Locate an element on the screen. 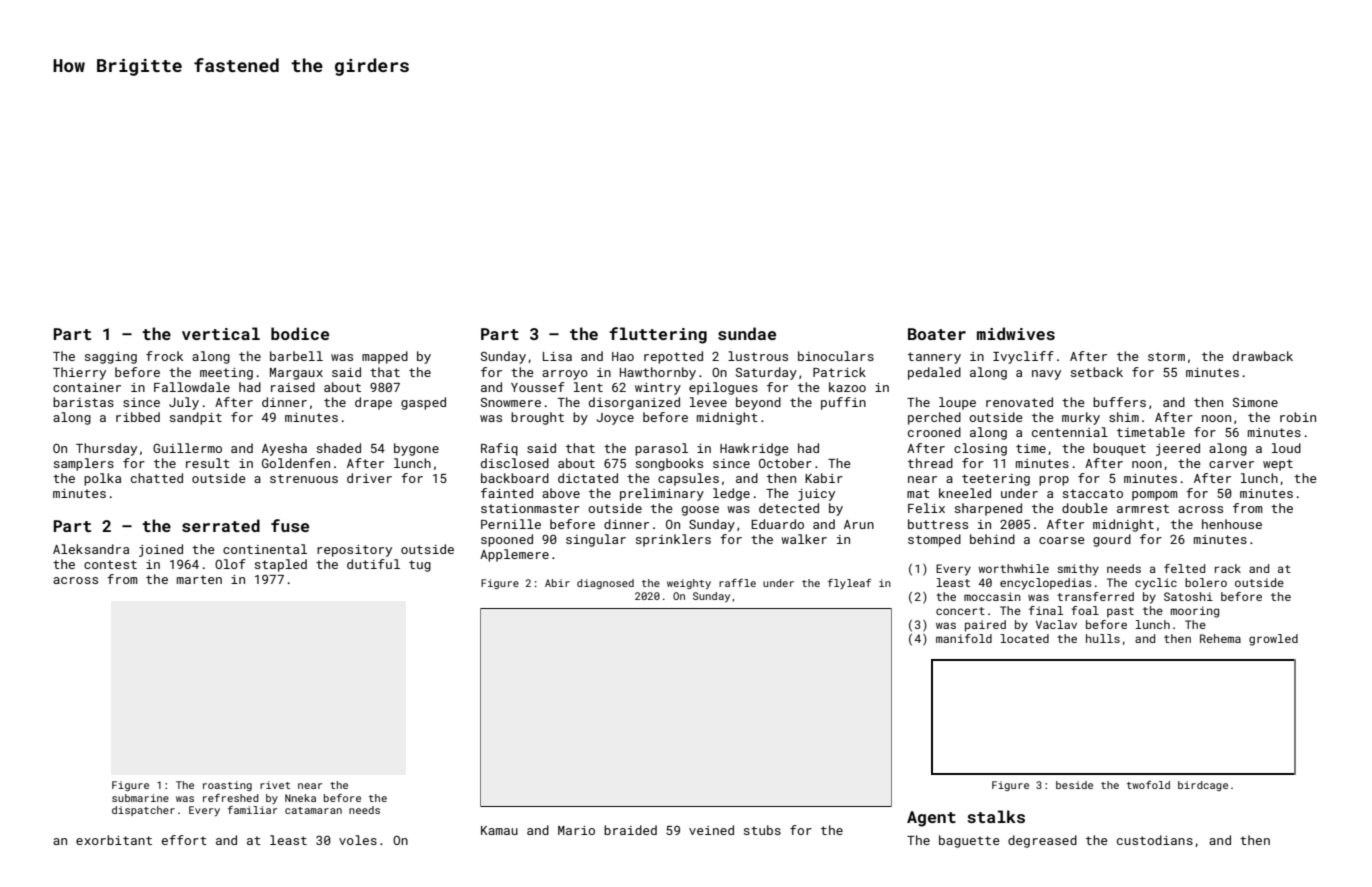  walker is located at coordinates (804, 539).
